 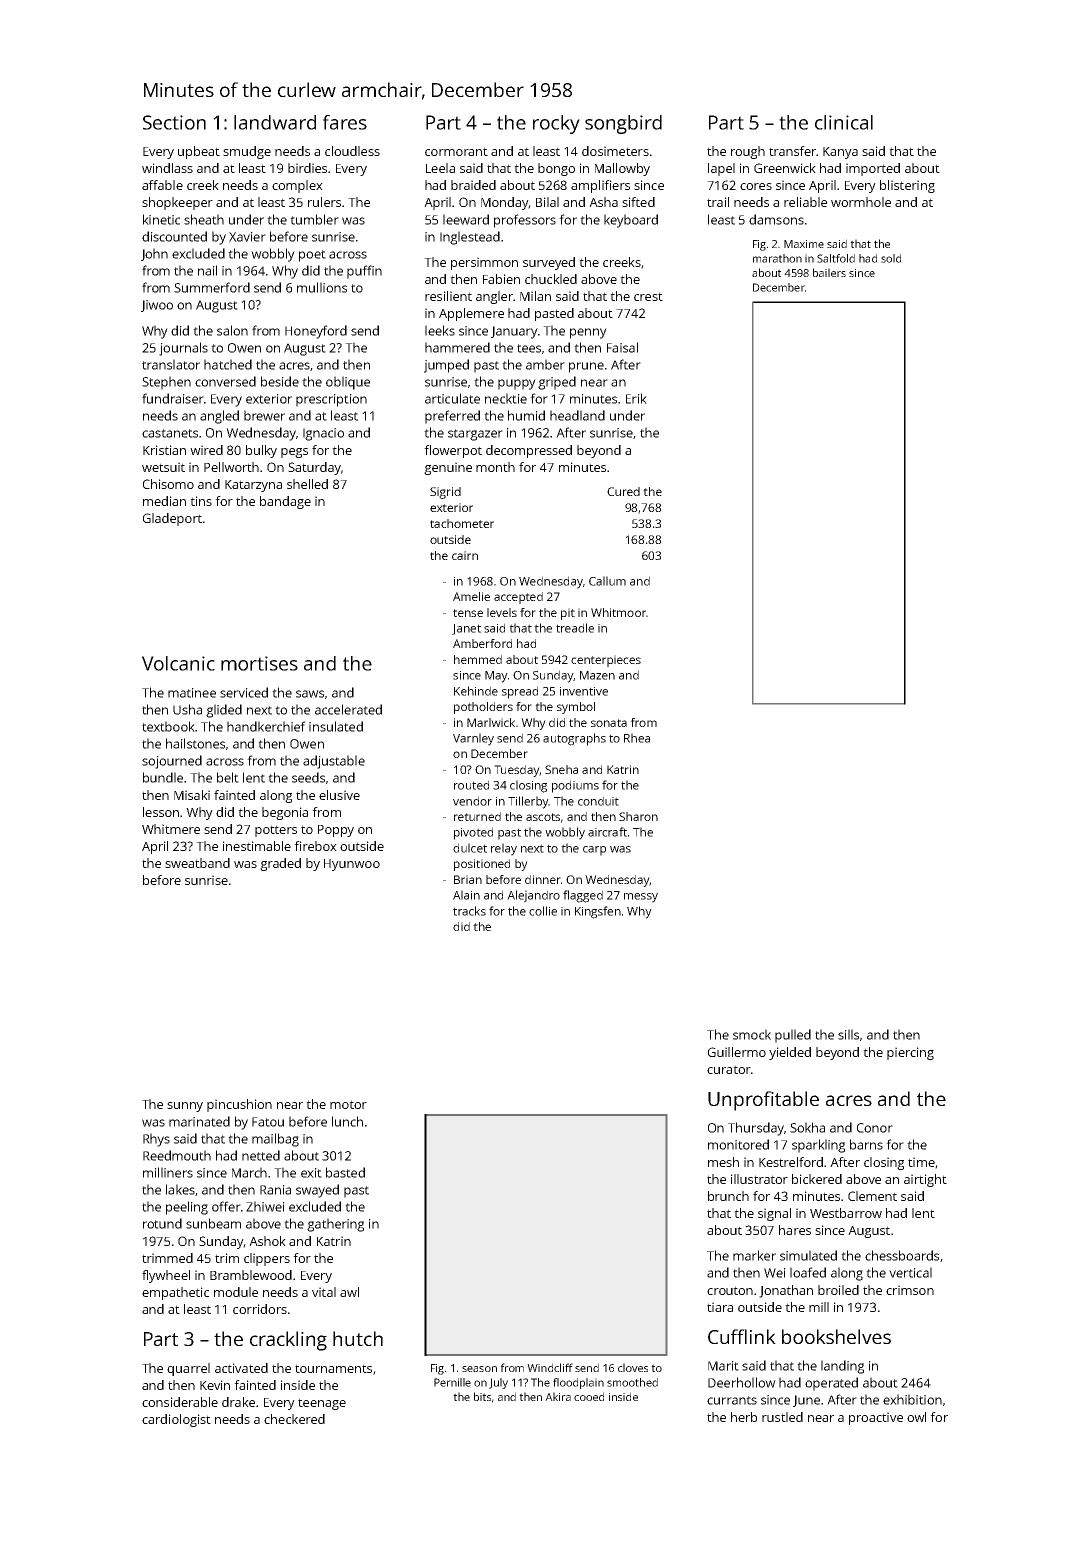 I want to click on symbol, so click(x=576, y=708).
